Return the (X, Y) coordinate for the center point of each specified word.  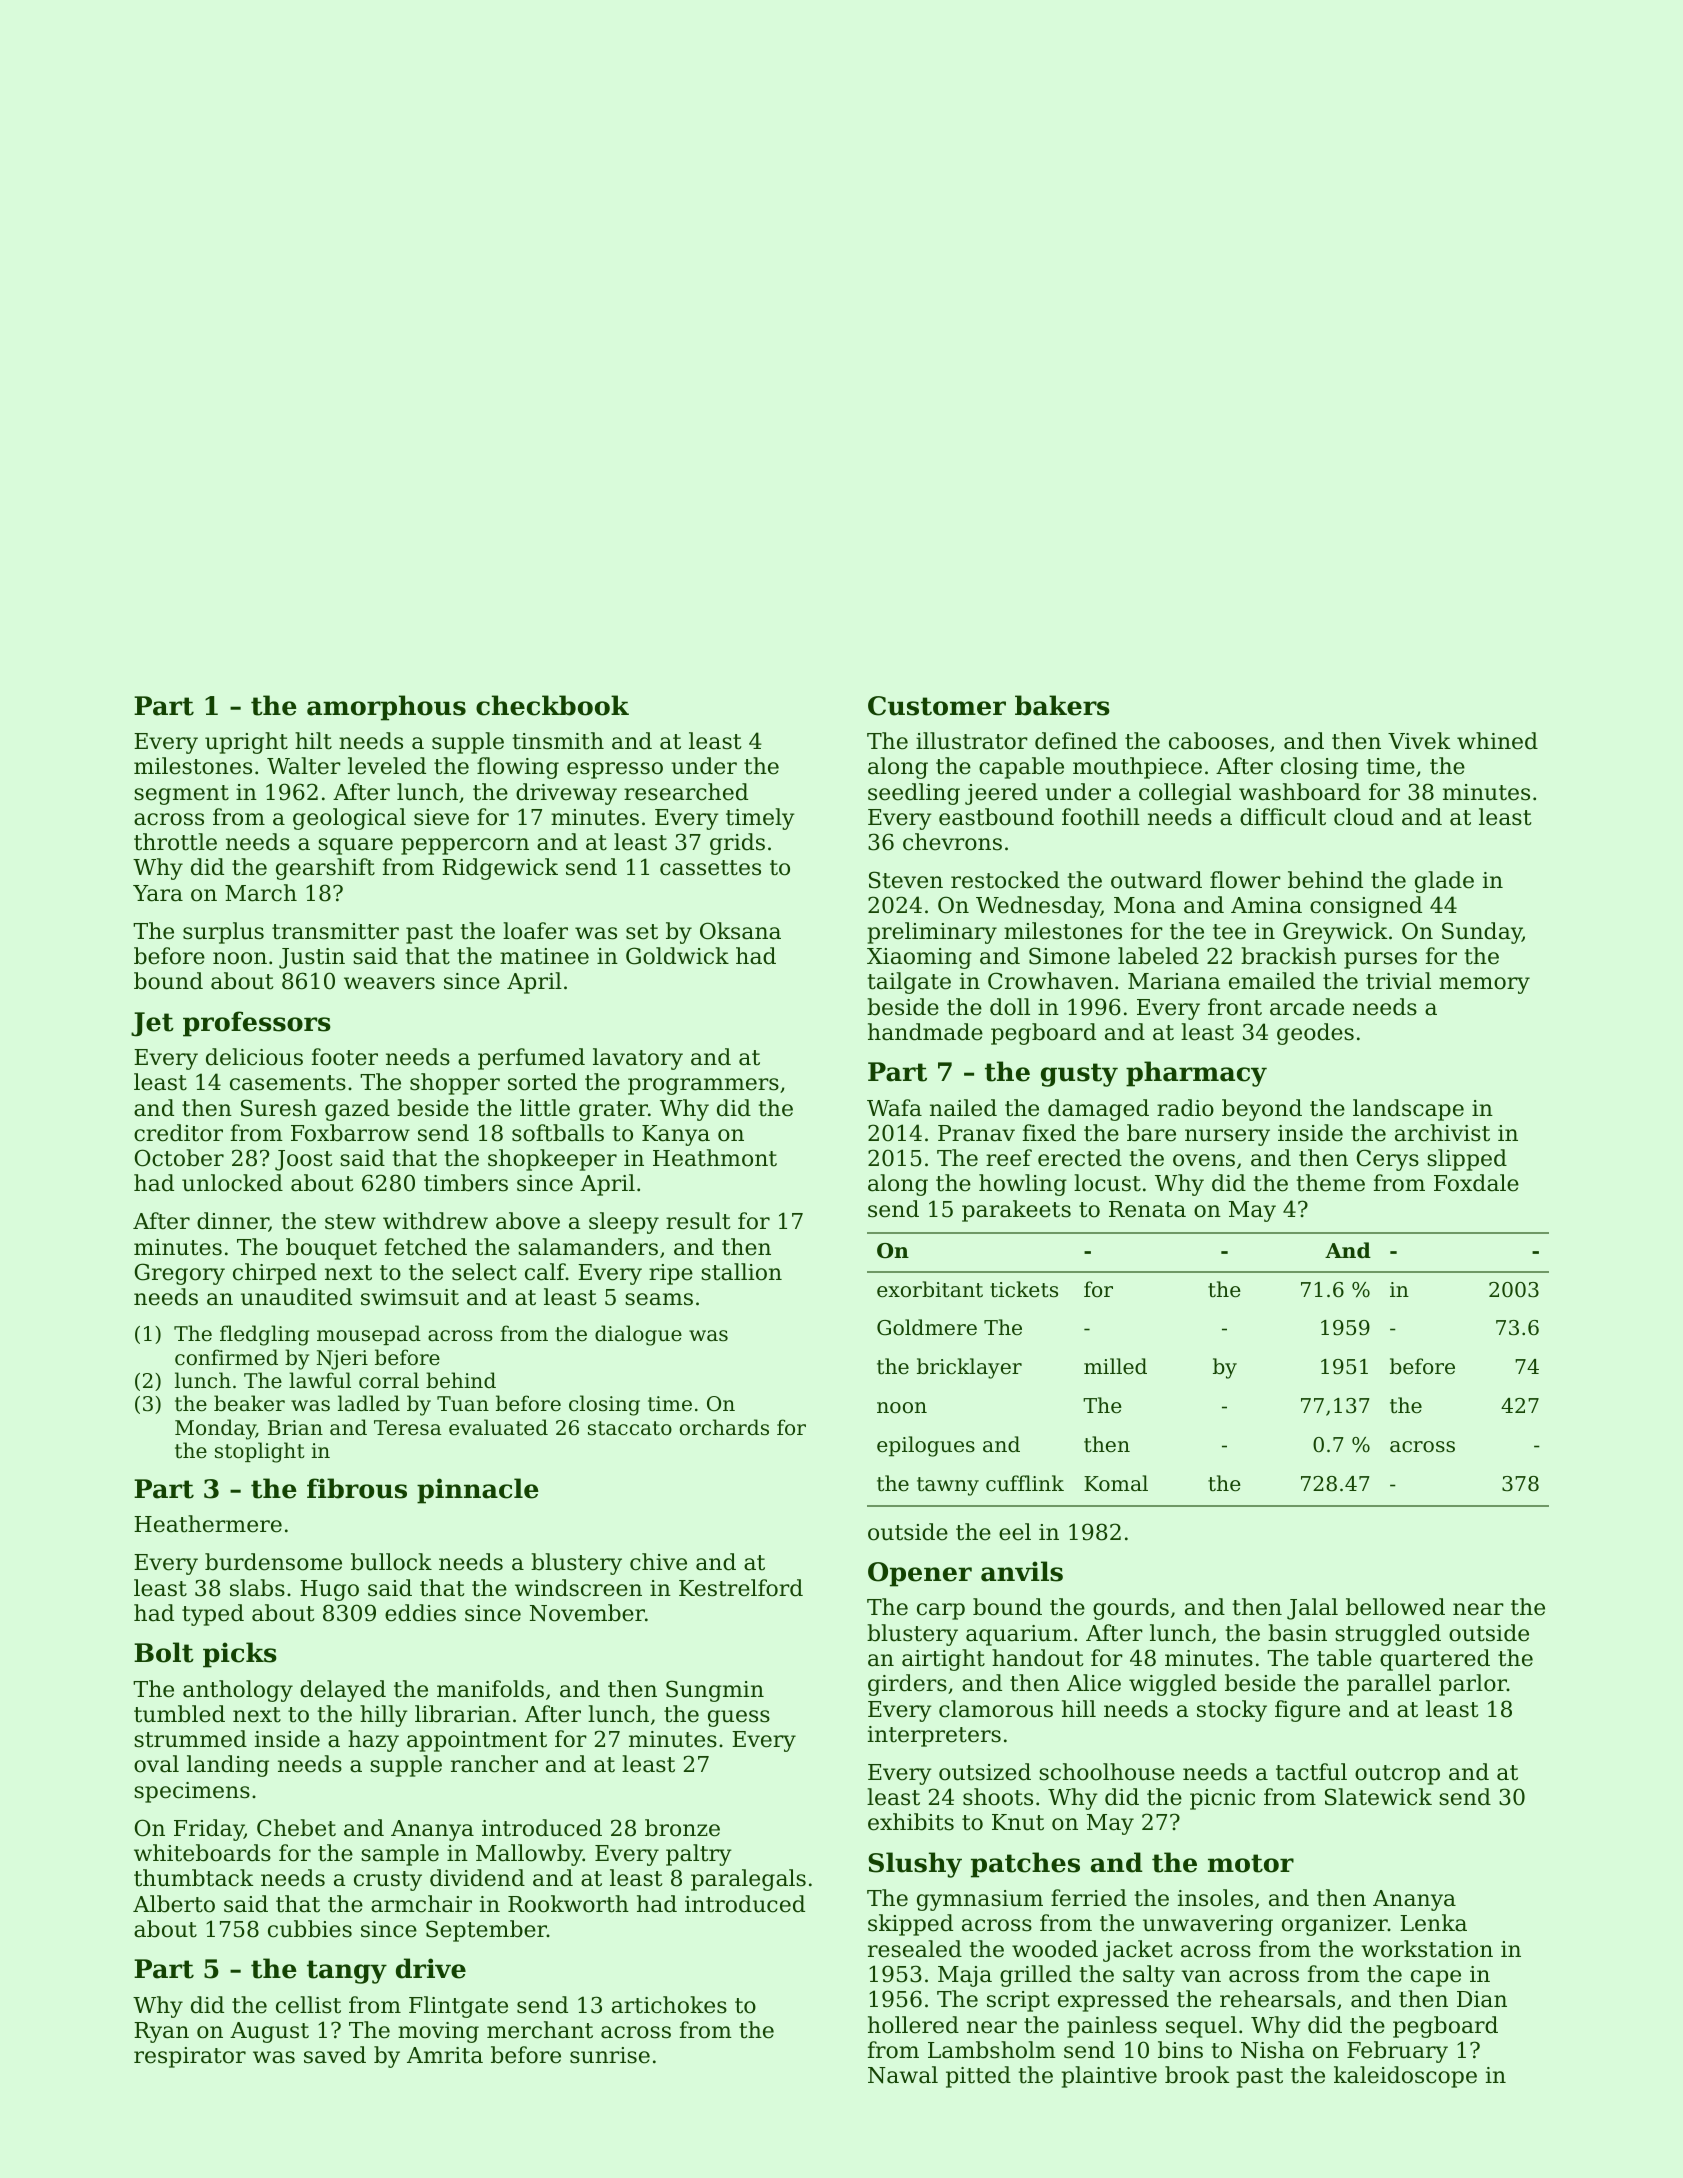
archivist (1442, 1133)
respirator (190, 2057)
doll (1010, 1007)
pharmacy (1196, 1074)
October (179, 1158)
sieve (441, 817)
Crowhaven (1050, 981)
